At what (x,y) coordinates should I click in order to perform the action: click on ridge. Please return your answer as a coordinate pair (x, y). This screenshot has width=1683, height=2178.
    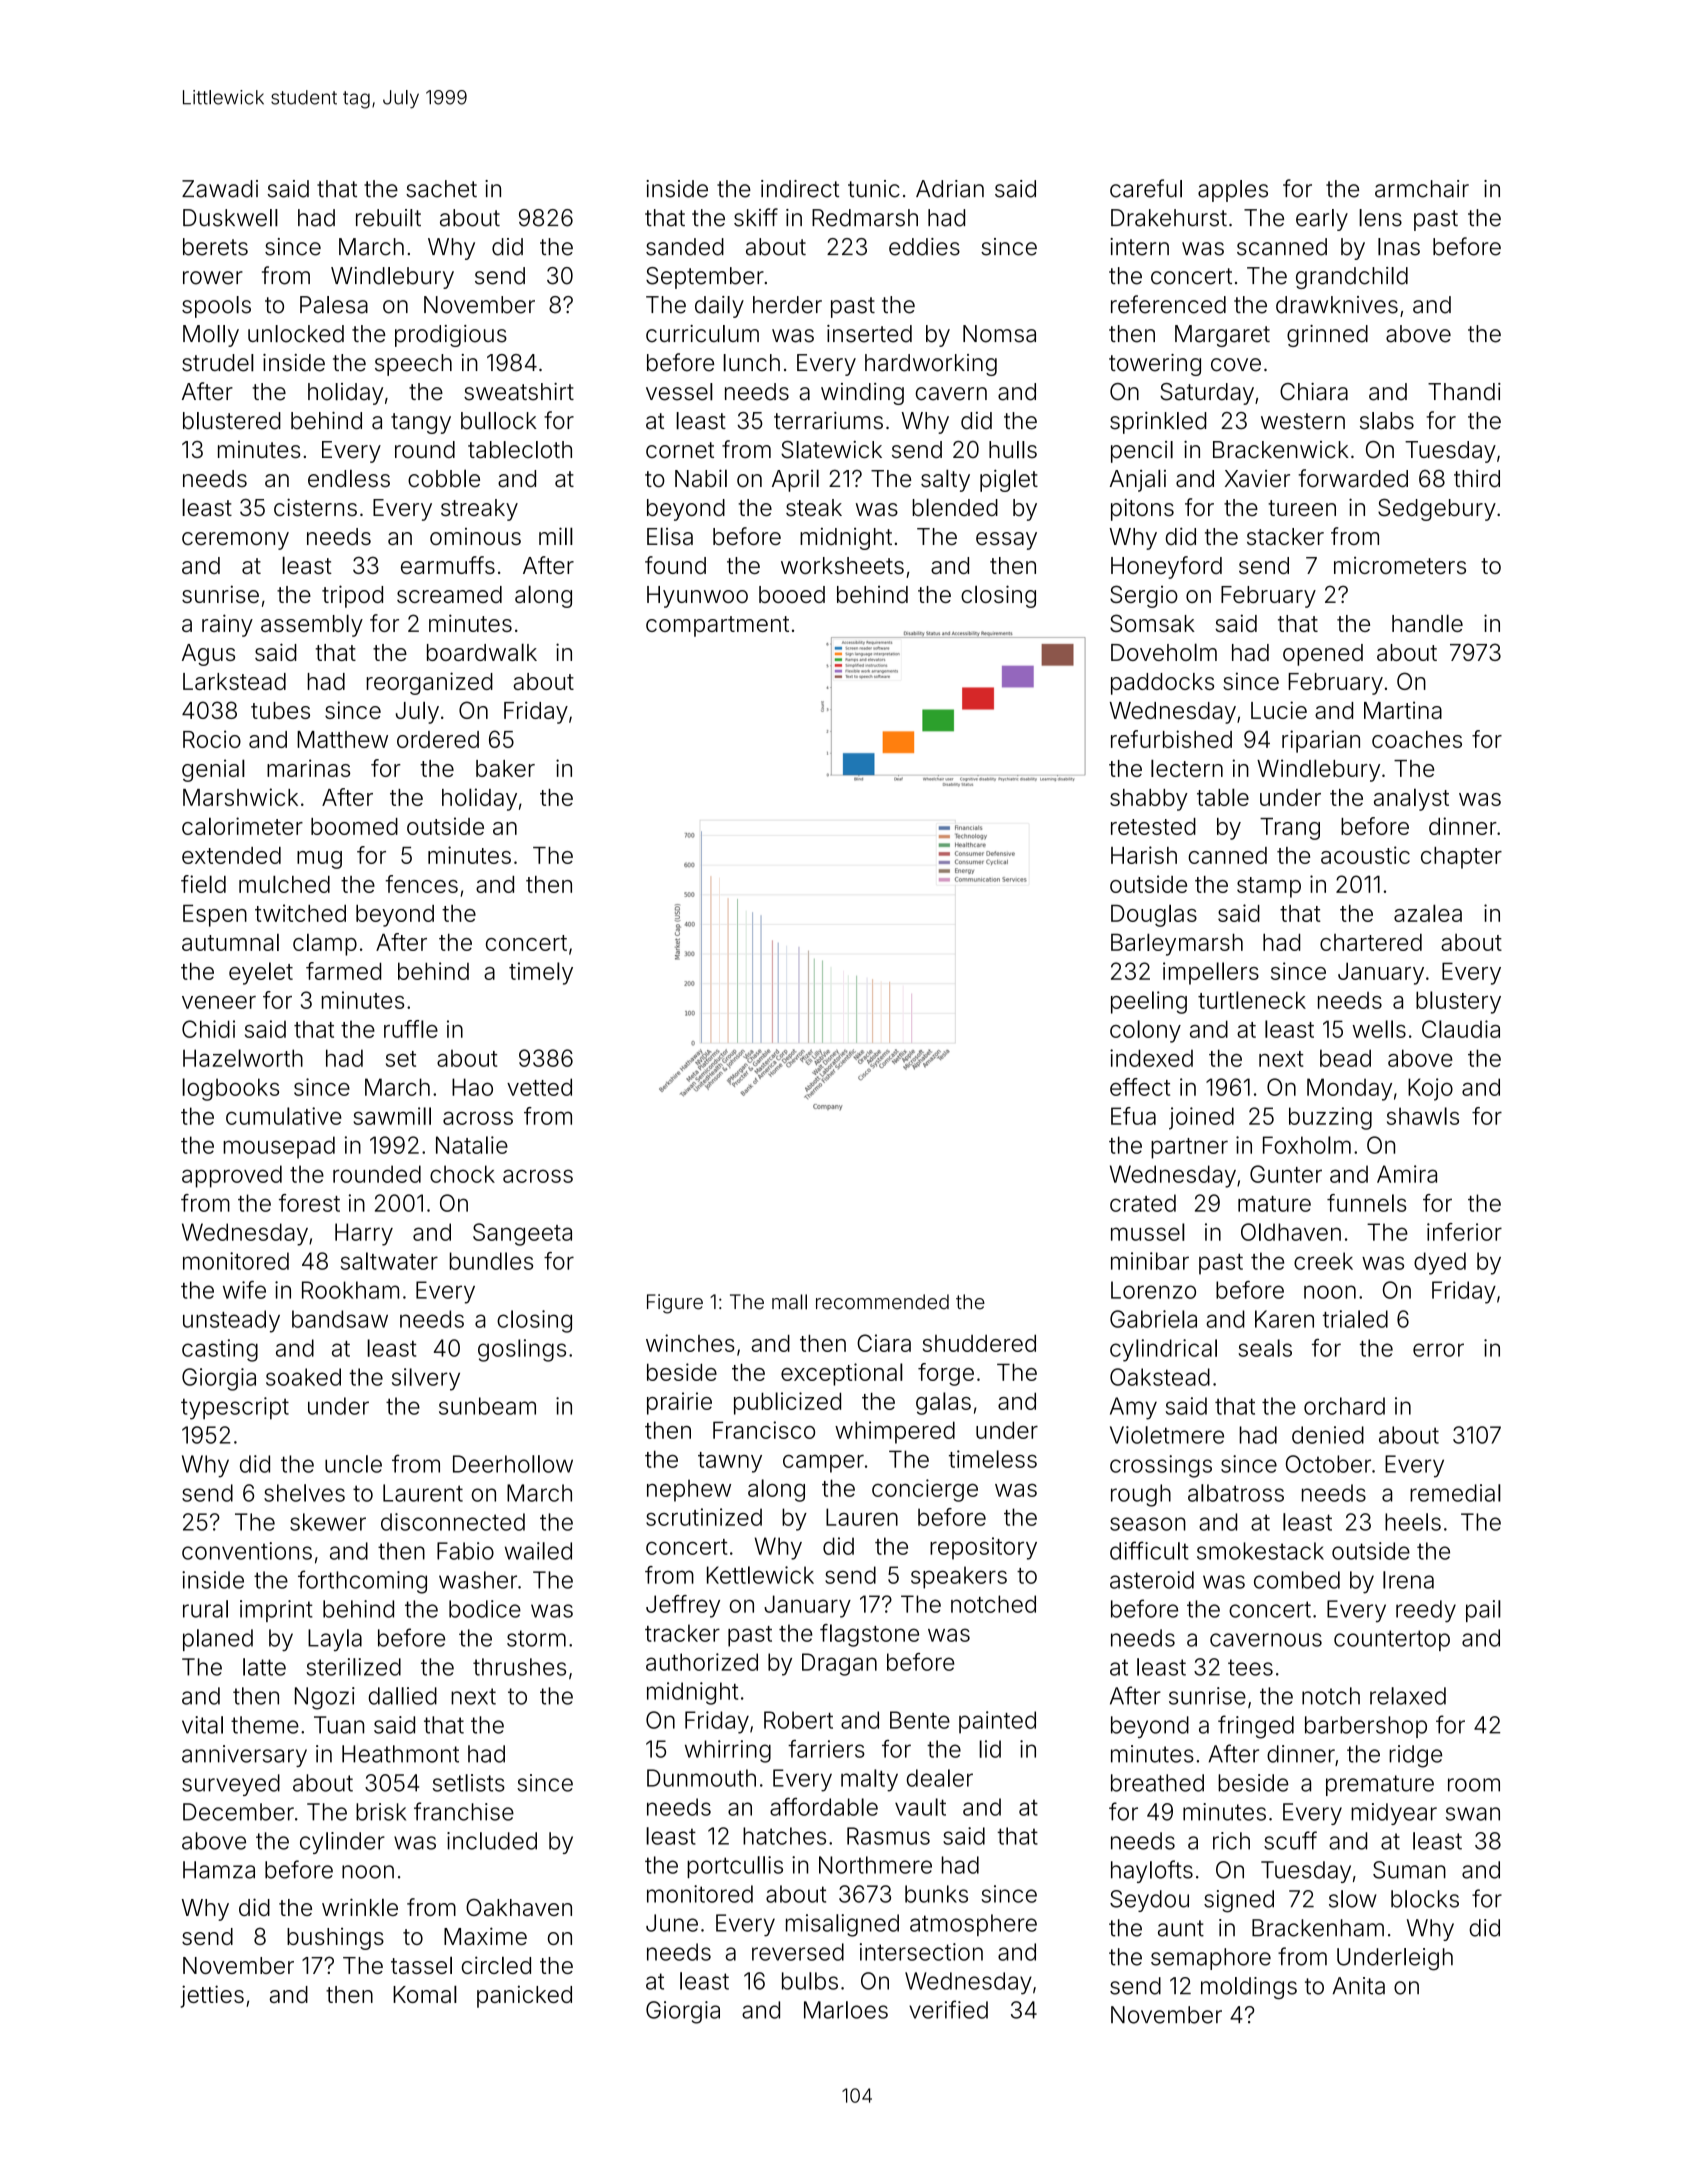
    Looking at the image, I should click on (1415, 1756).
